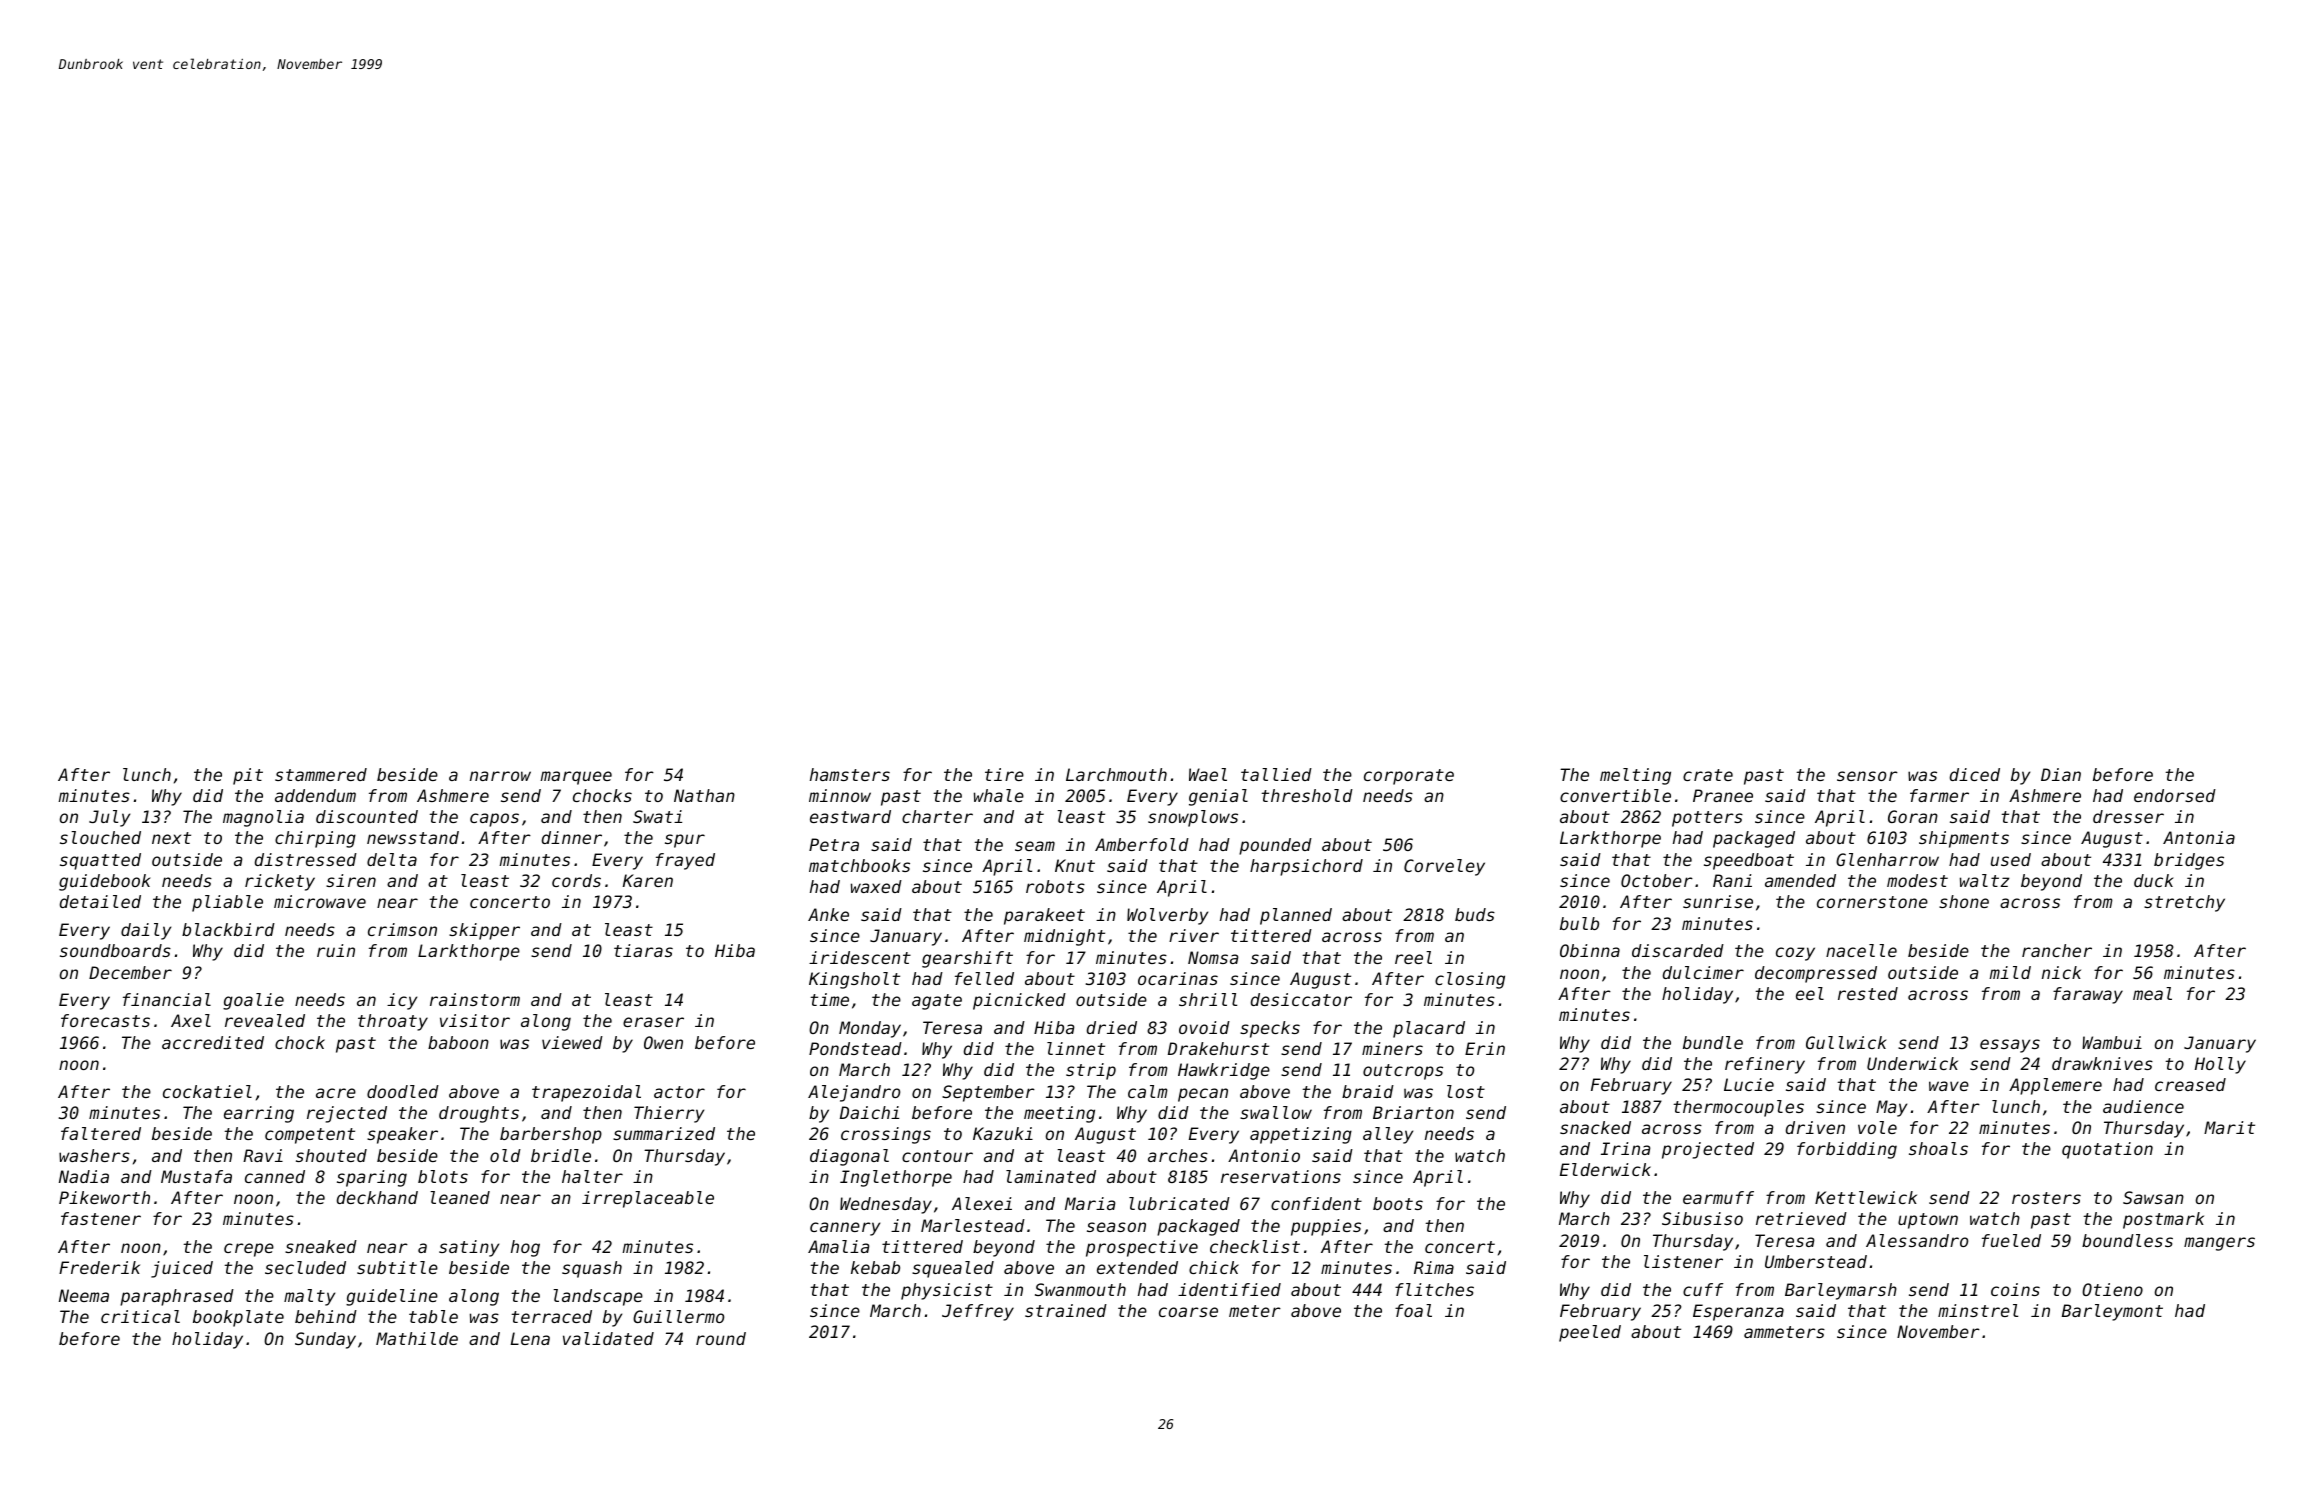 This screenshot has height=1498, width=2316. Describe the element at coordinates (1887, 859) in the screenshot. I see `Glenharrow` at that location.
